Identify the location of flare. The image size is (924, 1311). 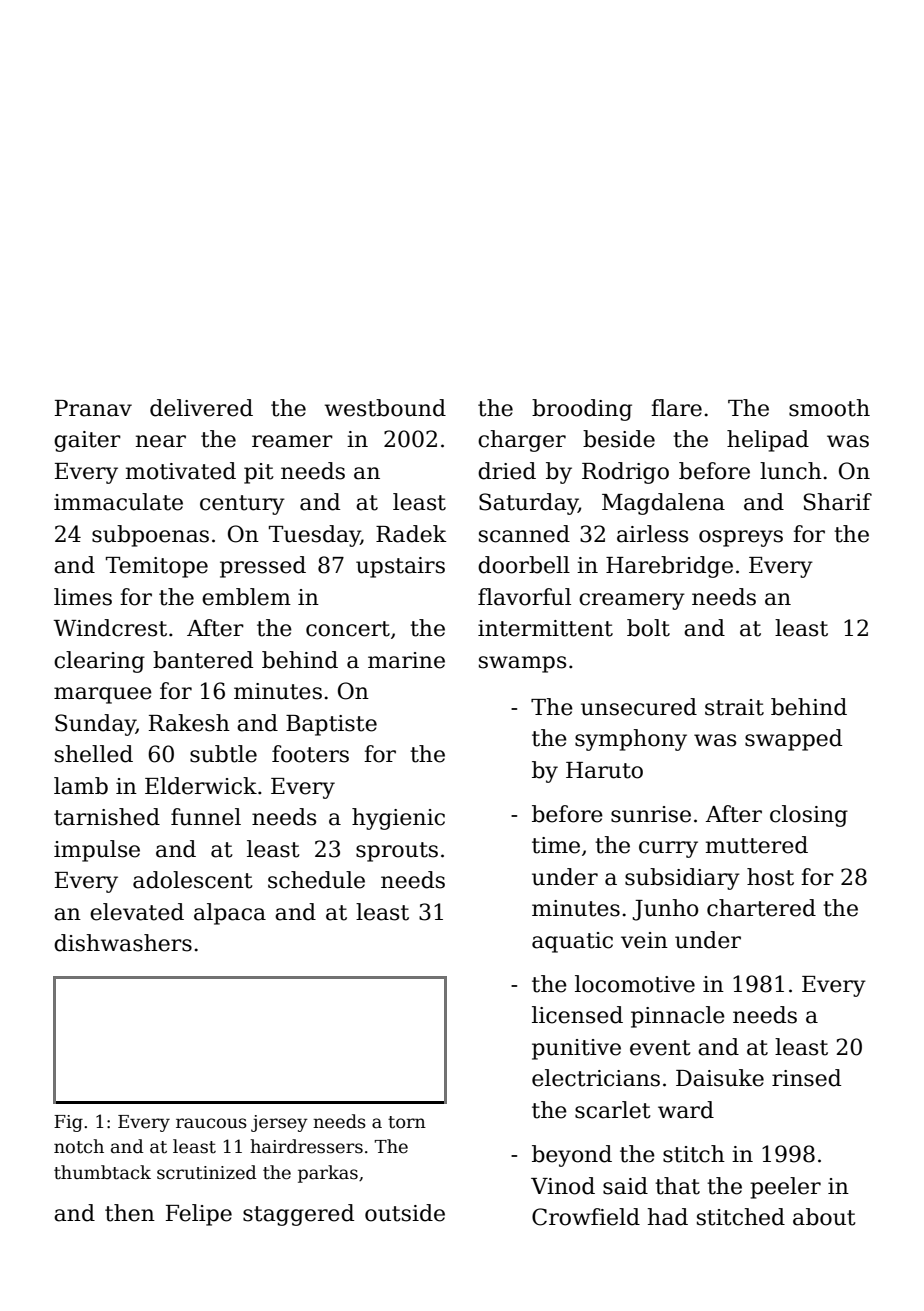
(676, 408).
